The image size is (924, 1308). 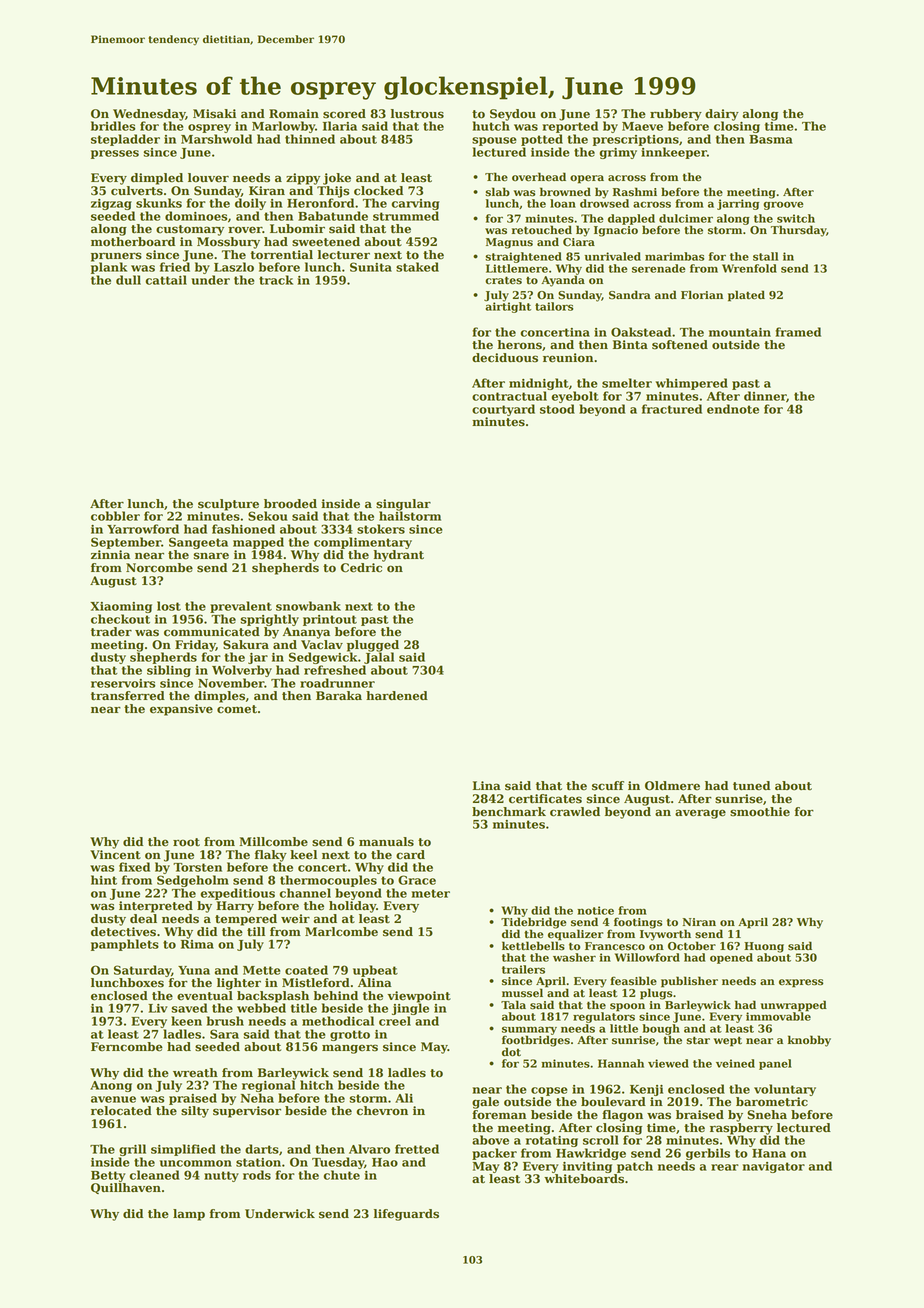 I want to click on relocated, so click(x=121, y=1111).
